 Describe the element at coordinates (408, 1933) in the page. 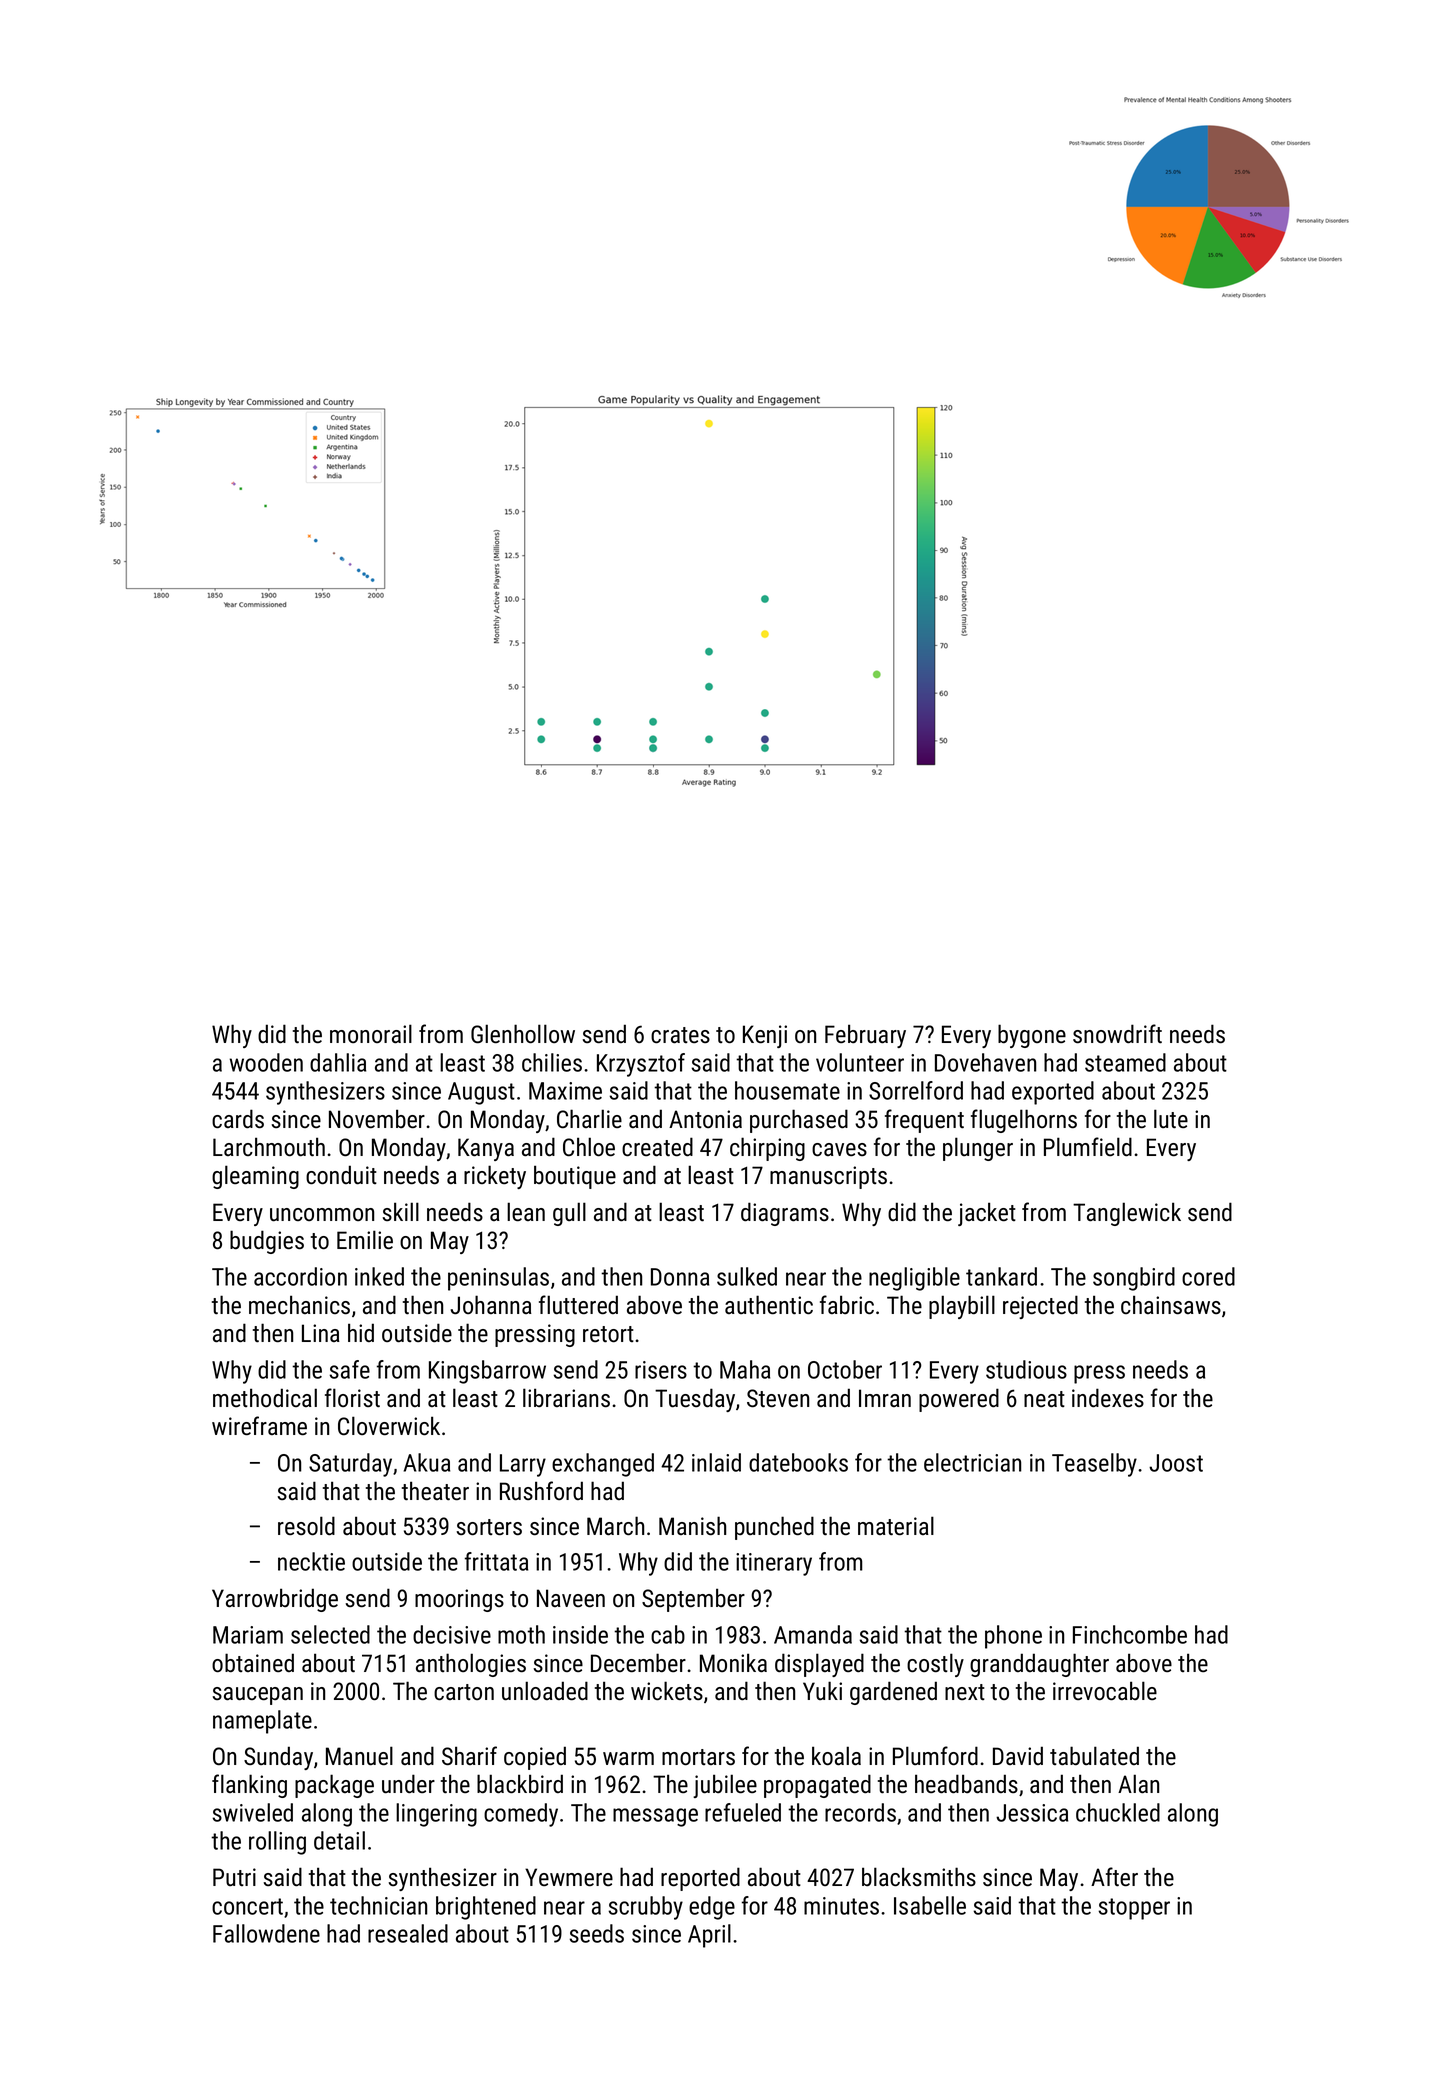

I see `resealed` at that location.
